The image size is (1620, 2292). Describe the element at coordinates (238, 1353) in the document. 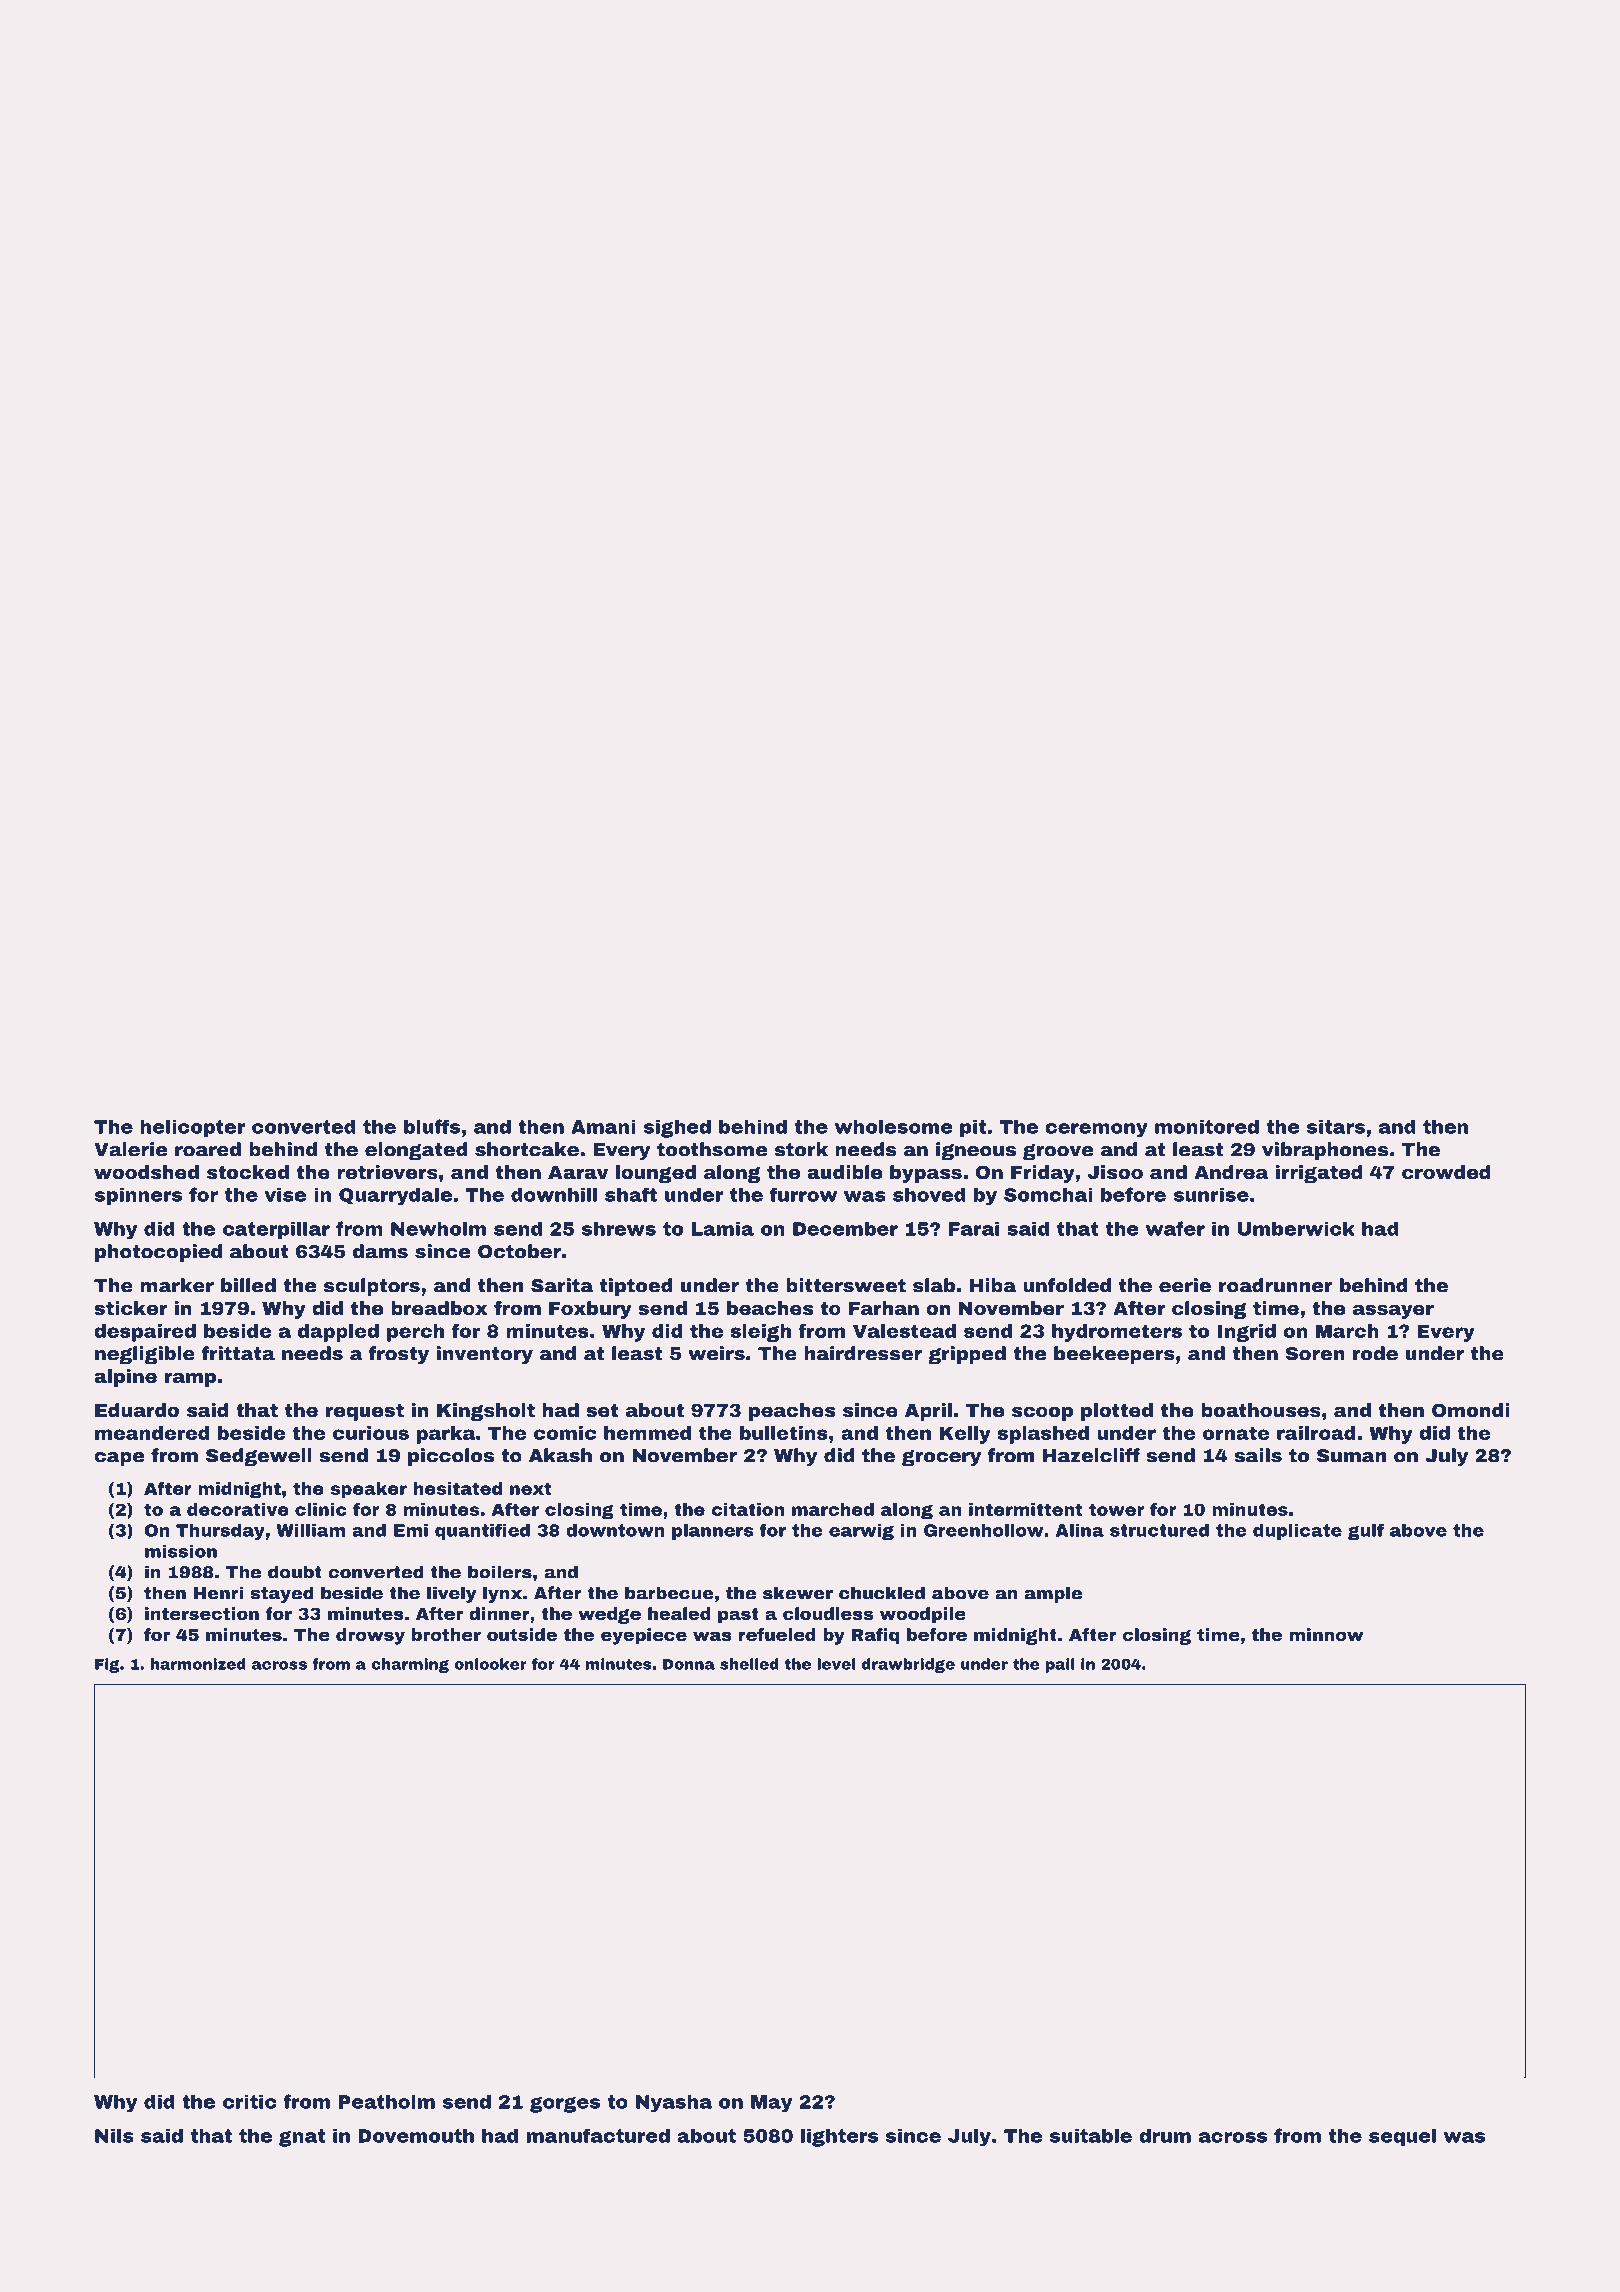

I see `frittata` at that location.
